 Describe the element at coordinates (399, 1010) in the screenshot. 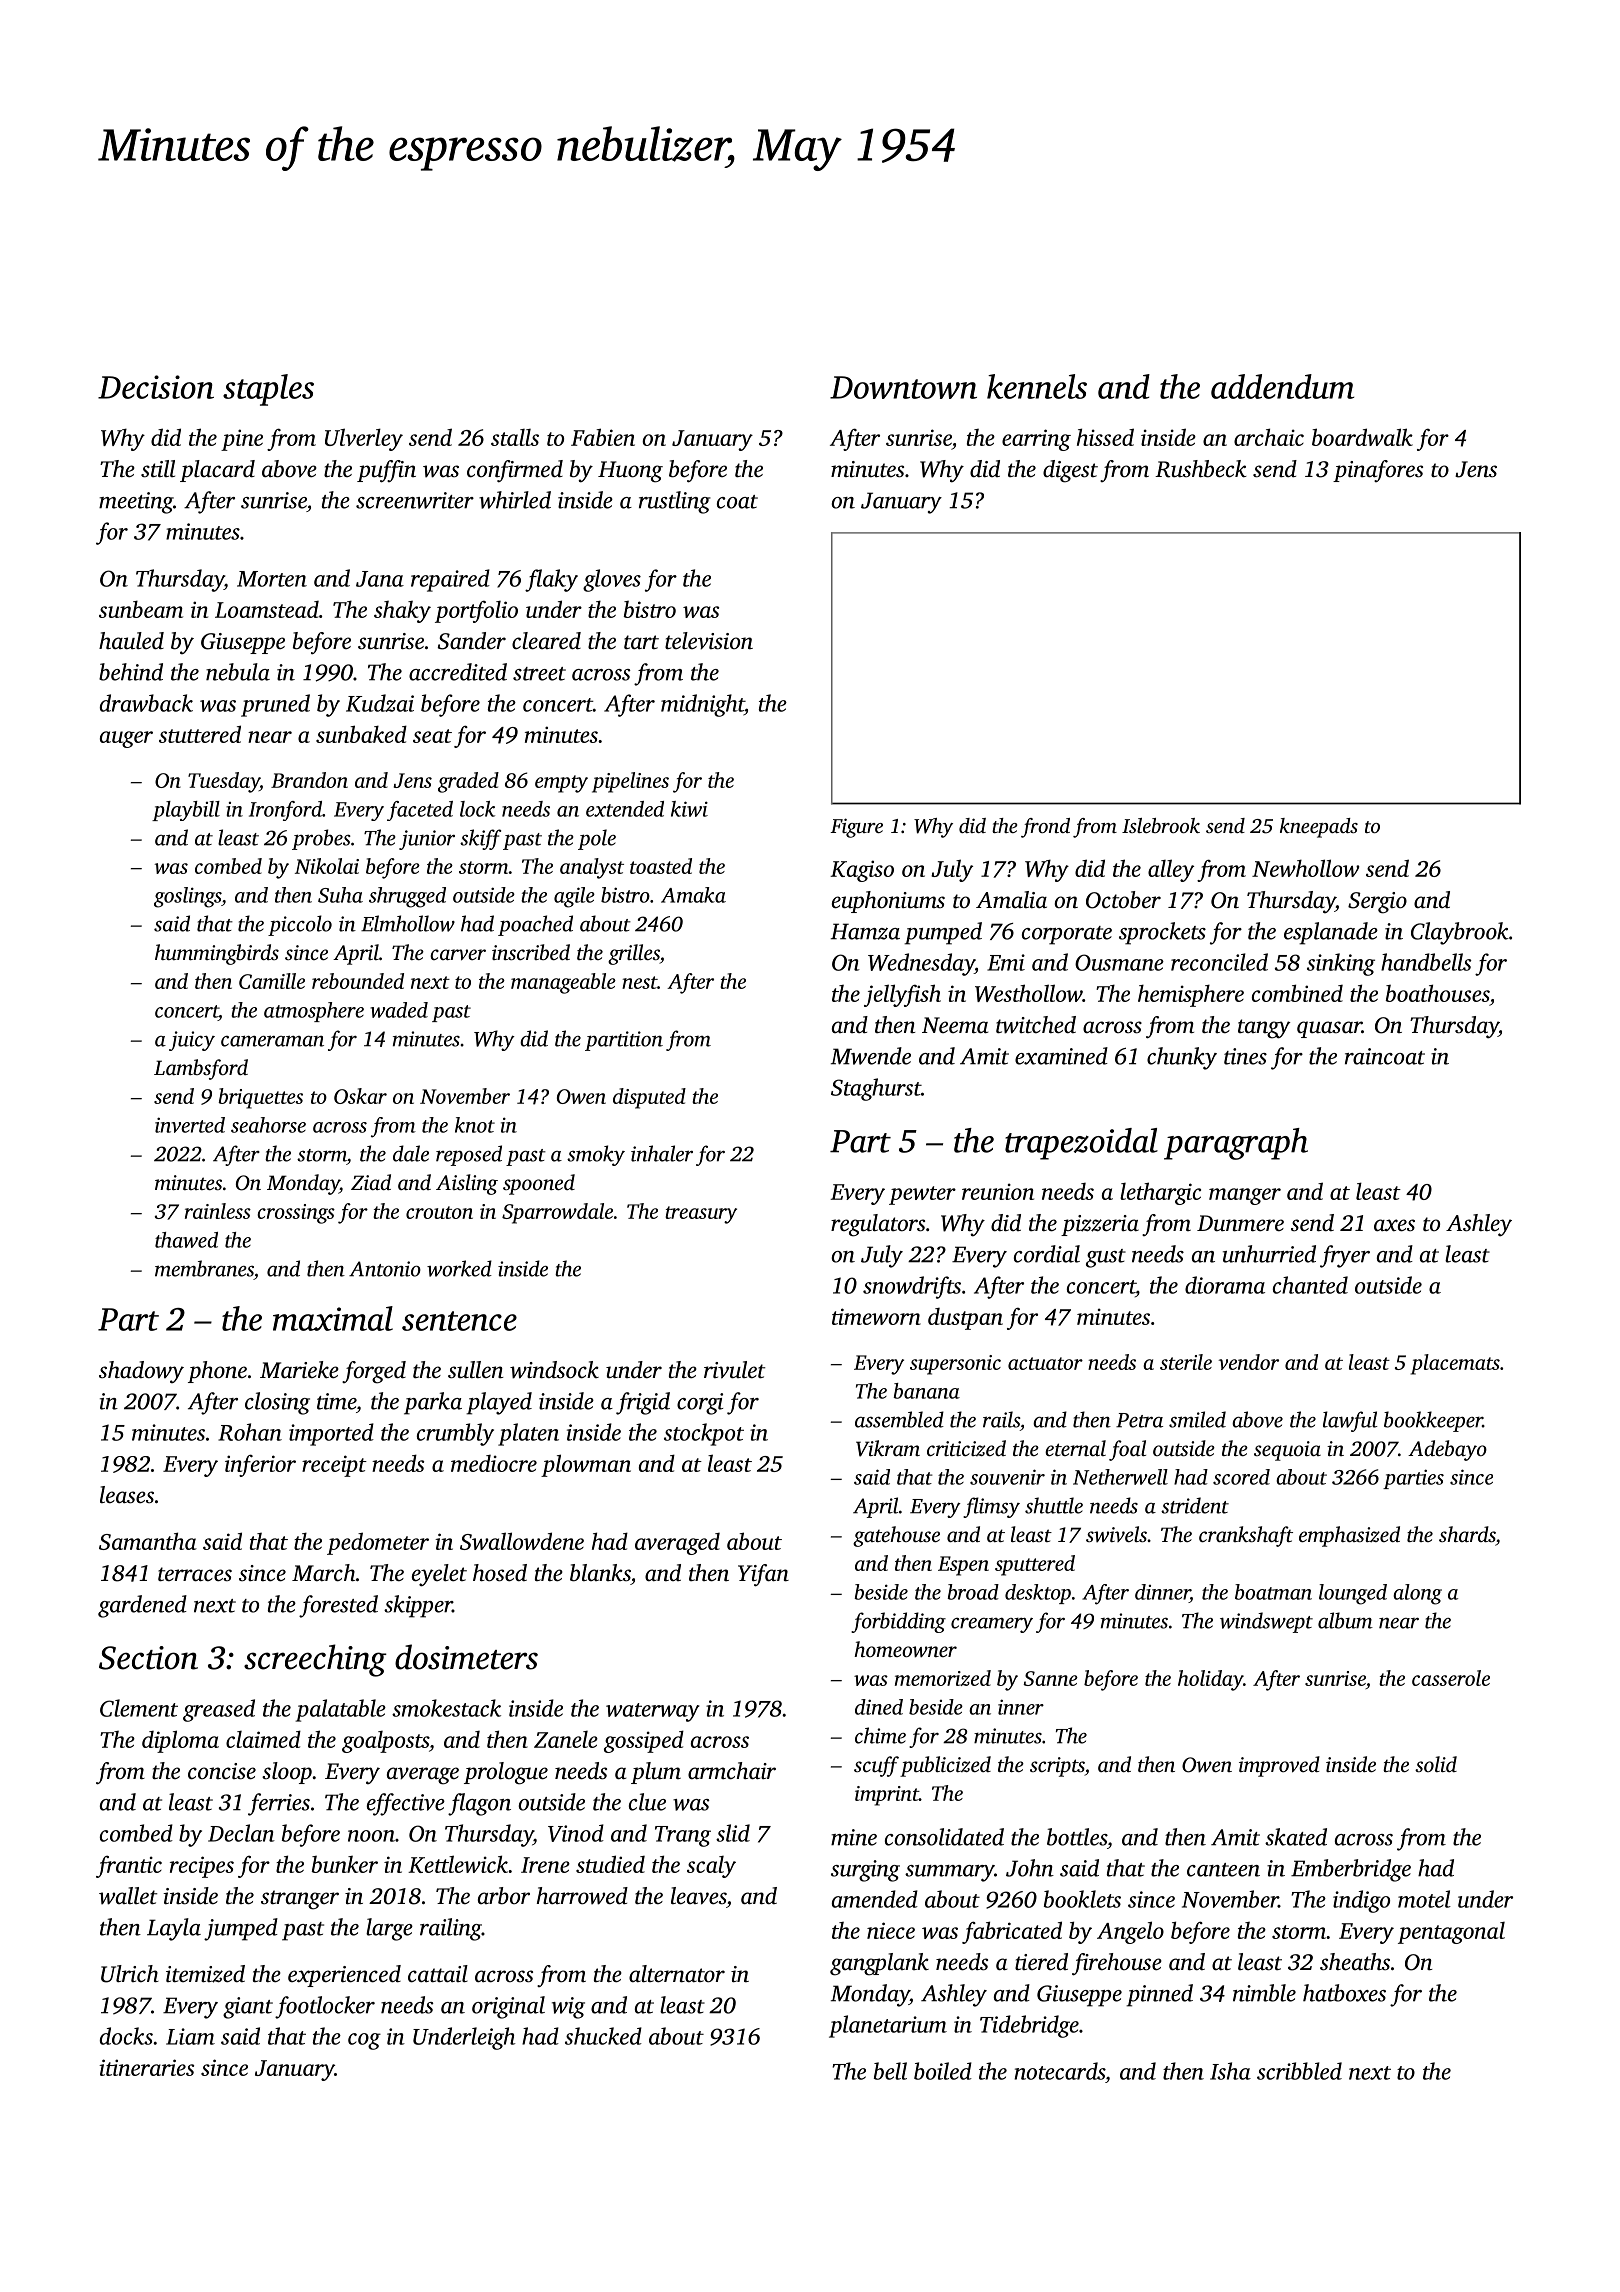

I see `waded` at that location.
